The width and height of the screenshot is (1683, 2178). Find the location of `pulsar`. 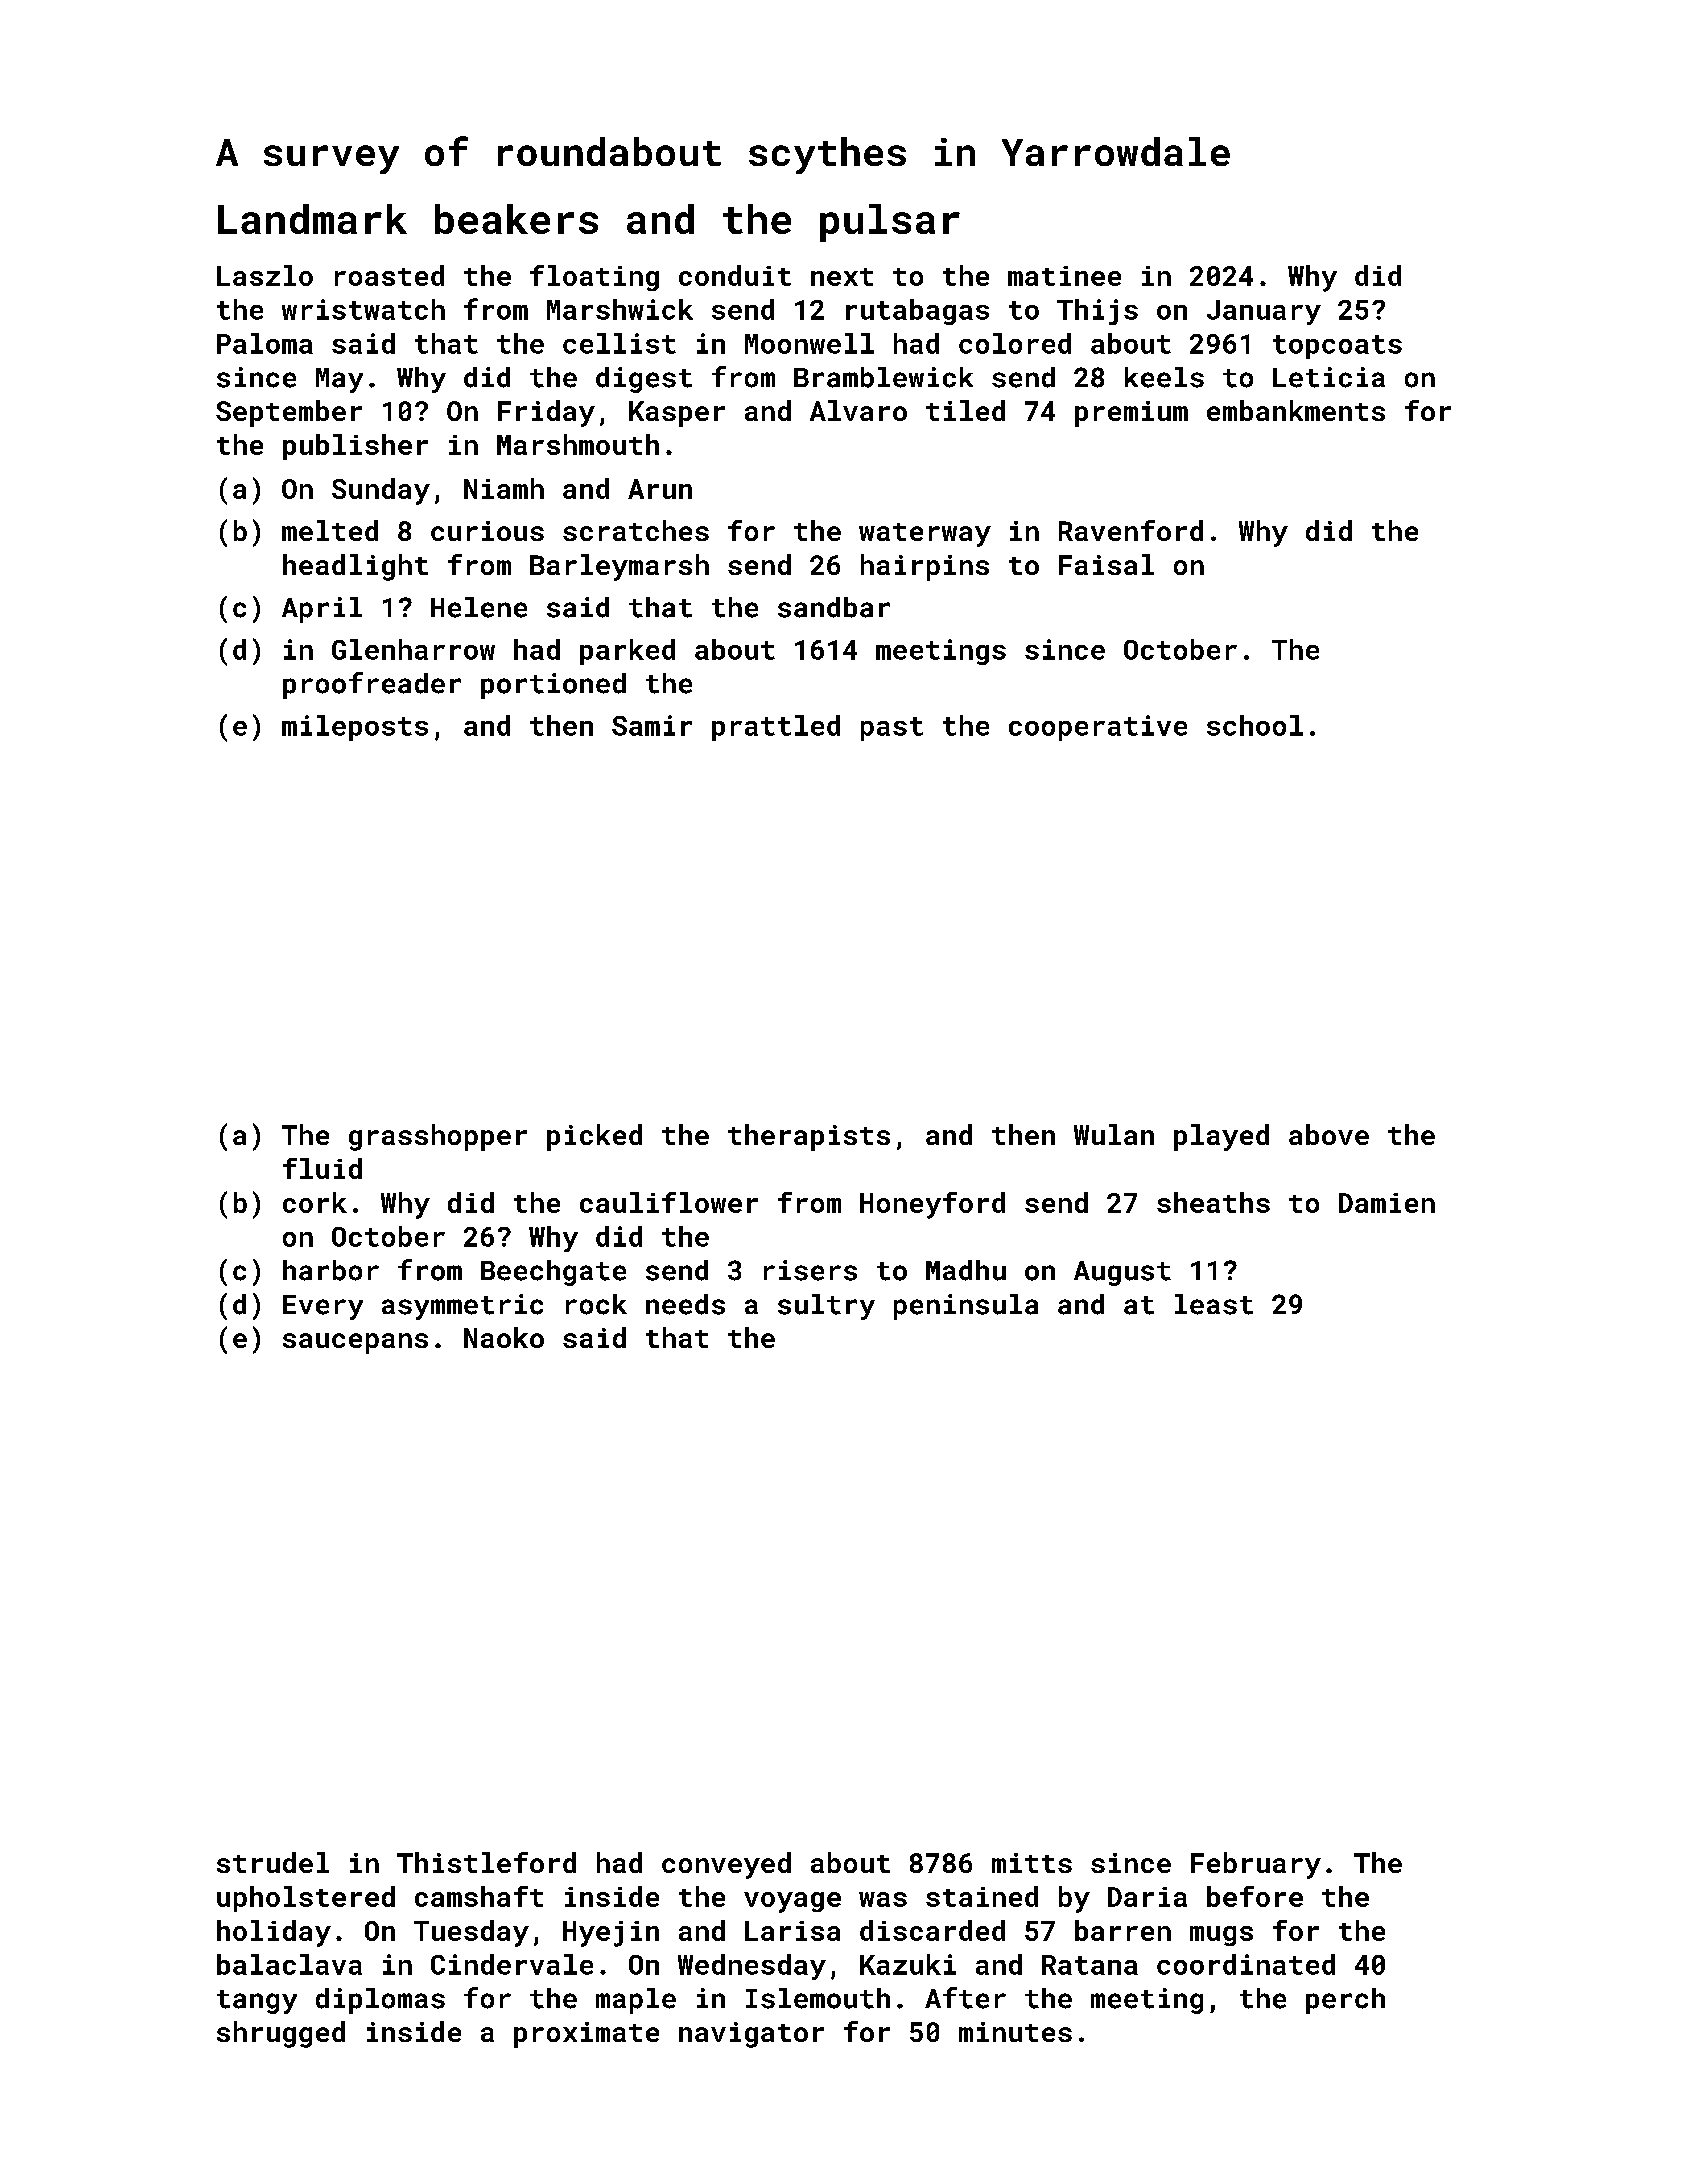

pulsar is located at coordinates (890, 223).
